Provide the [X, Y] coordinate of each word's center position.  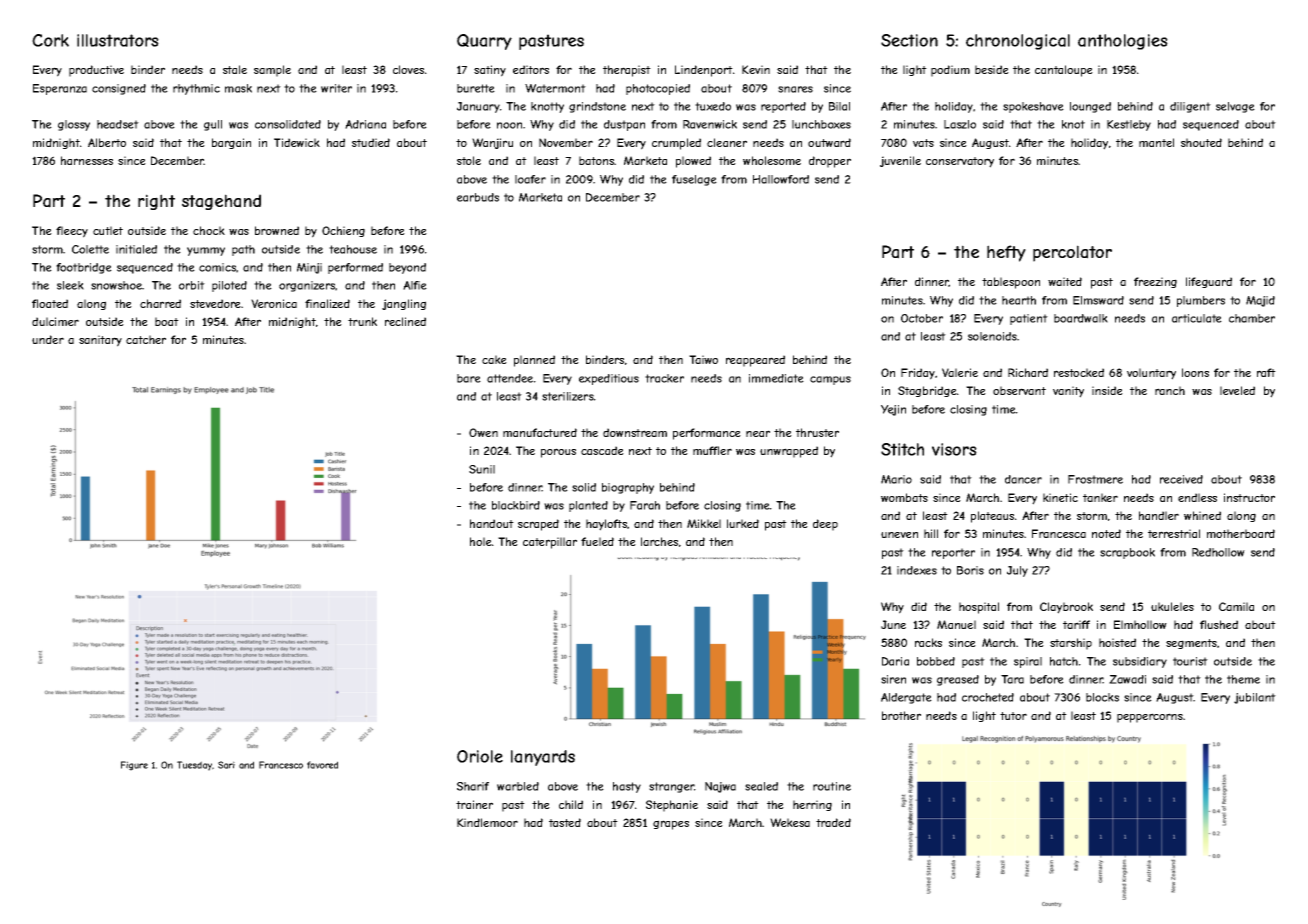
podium [950, 71]
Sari [226, 765]
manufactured [540, 432]
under [48, 339]
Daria [895, 661]
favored [322, 765]
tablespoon [1011, 283]
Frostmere [1095, 479]
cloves [408, 69]
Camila [1236, 606]
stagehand [221, 202]
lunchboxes [821, 124]
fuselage [694, 180]
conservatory [960, 162]
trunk [362, 321]
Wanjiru [492, 143]
